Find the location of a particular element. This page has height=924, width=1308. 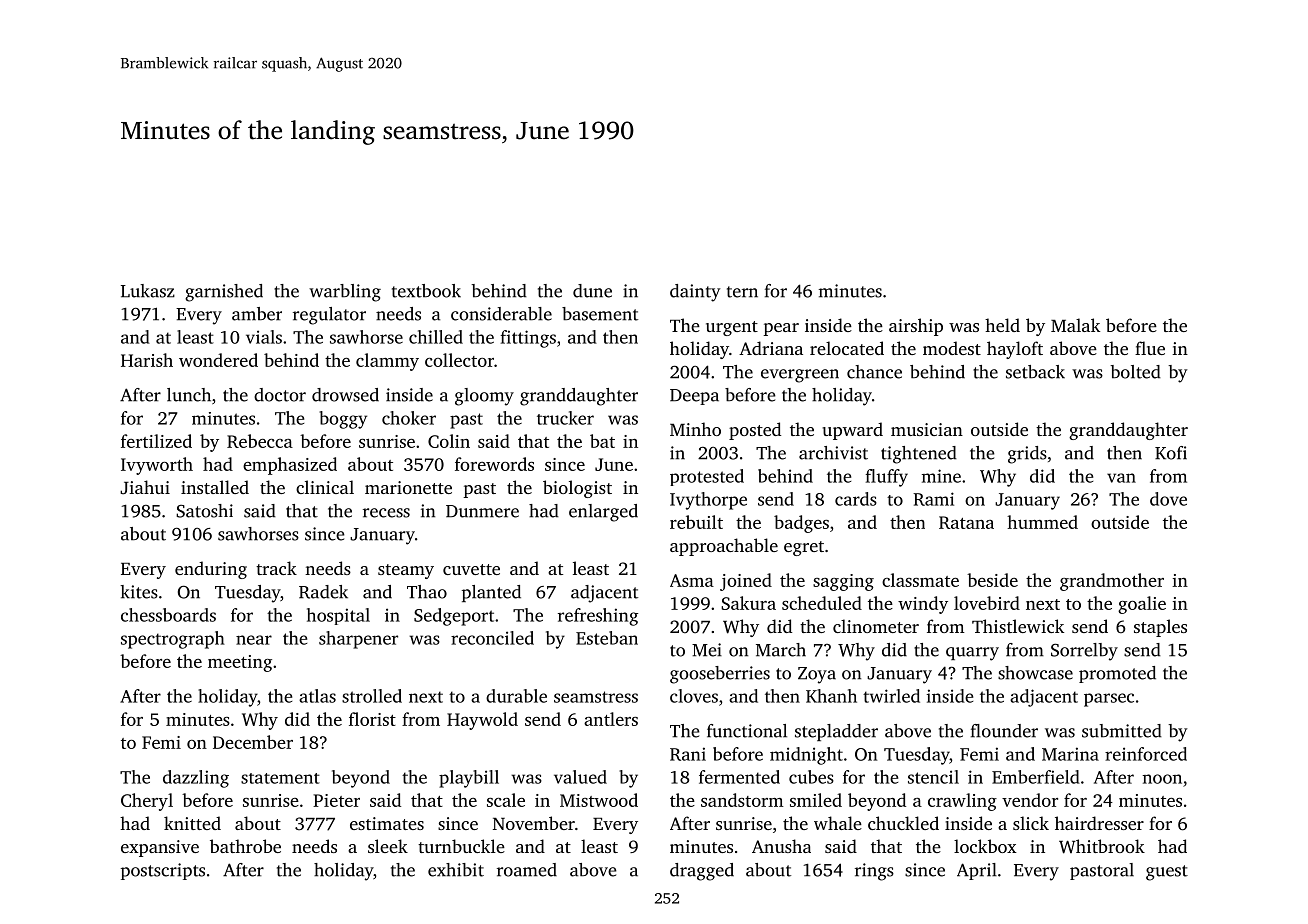

Mistwood is located at coordinates (599, 800).
